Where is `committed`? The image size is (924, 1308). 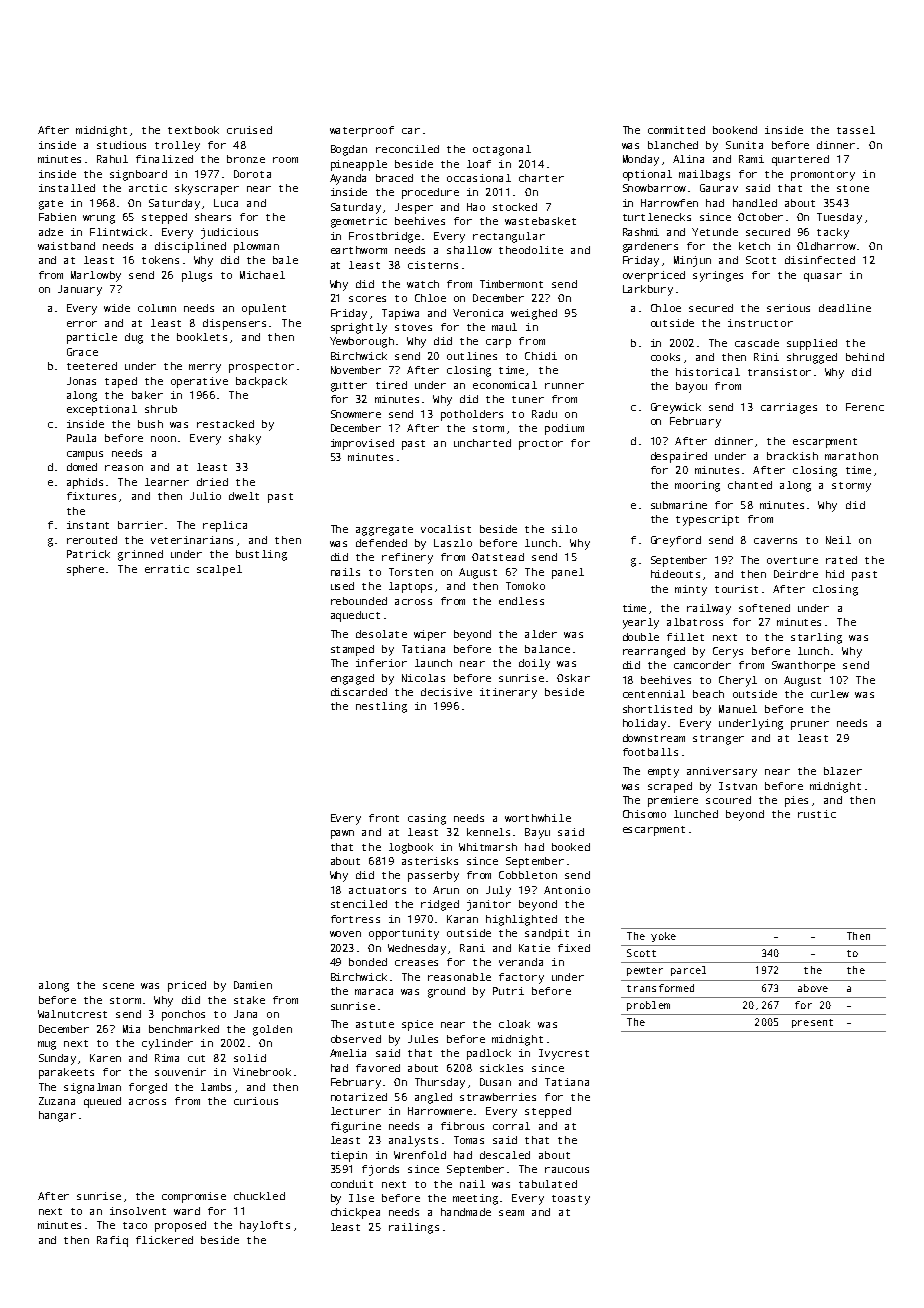 committed is located at coordinates (676, 130).
